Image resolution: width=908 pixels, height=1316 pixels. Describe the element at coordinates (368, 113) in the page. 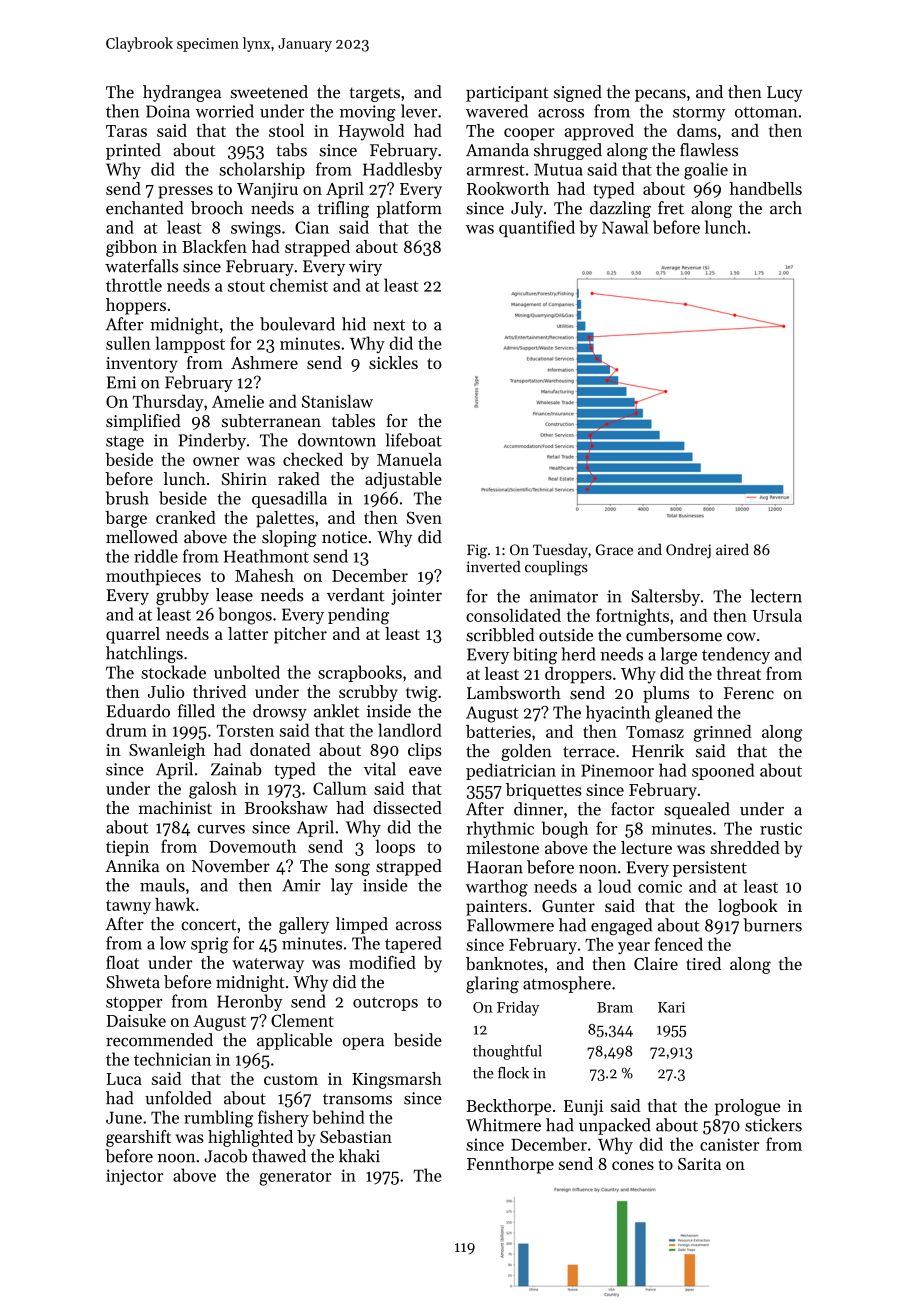

I see `moving` at that location.
